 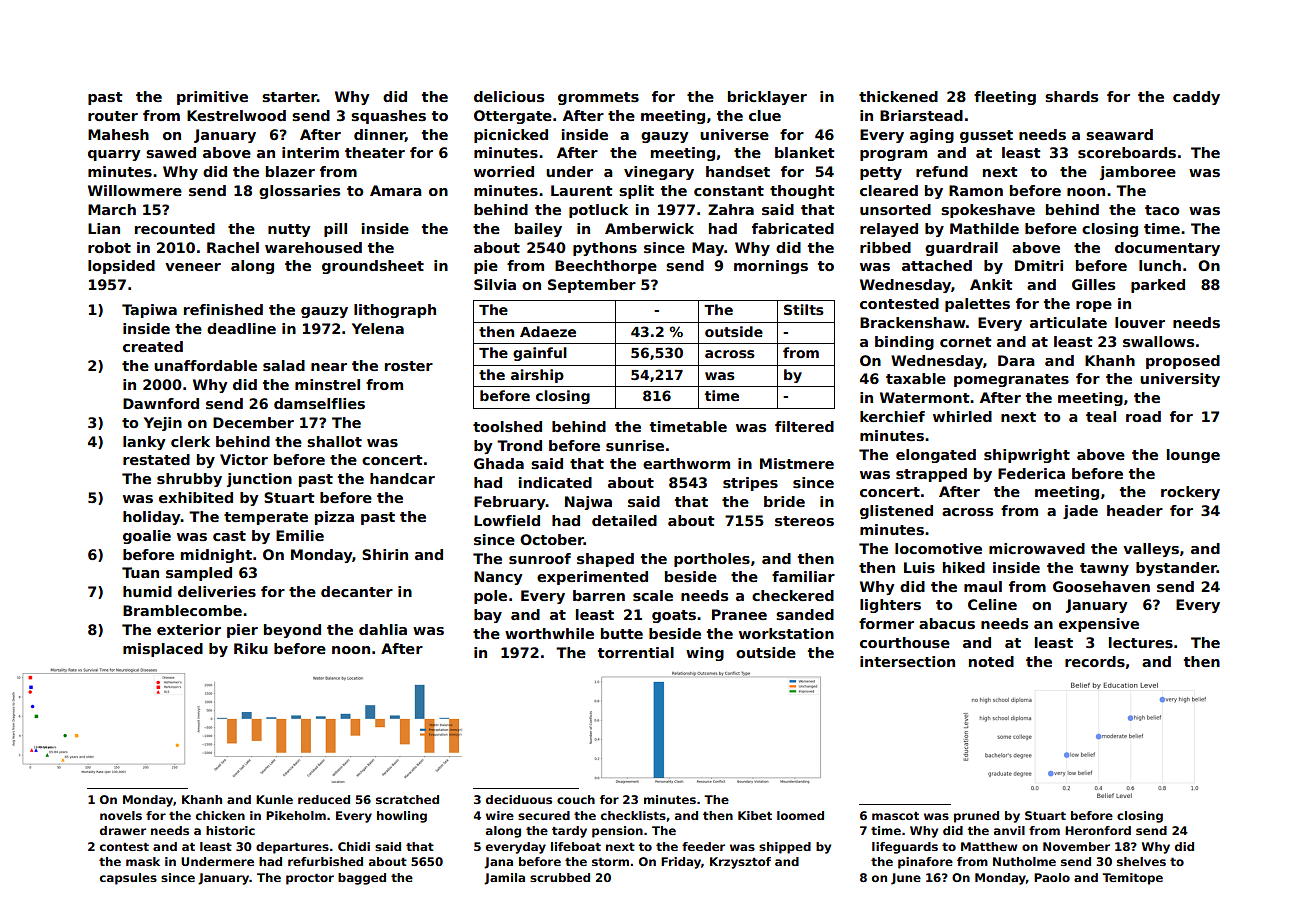 I want to click on bystander, so click(x=1176, y=569).
